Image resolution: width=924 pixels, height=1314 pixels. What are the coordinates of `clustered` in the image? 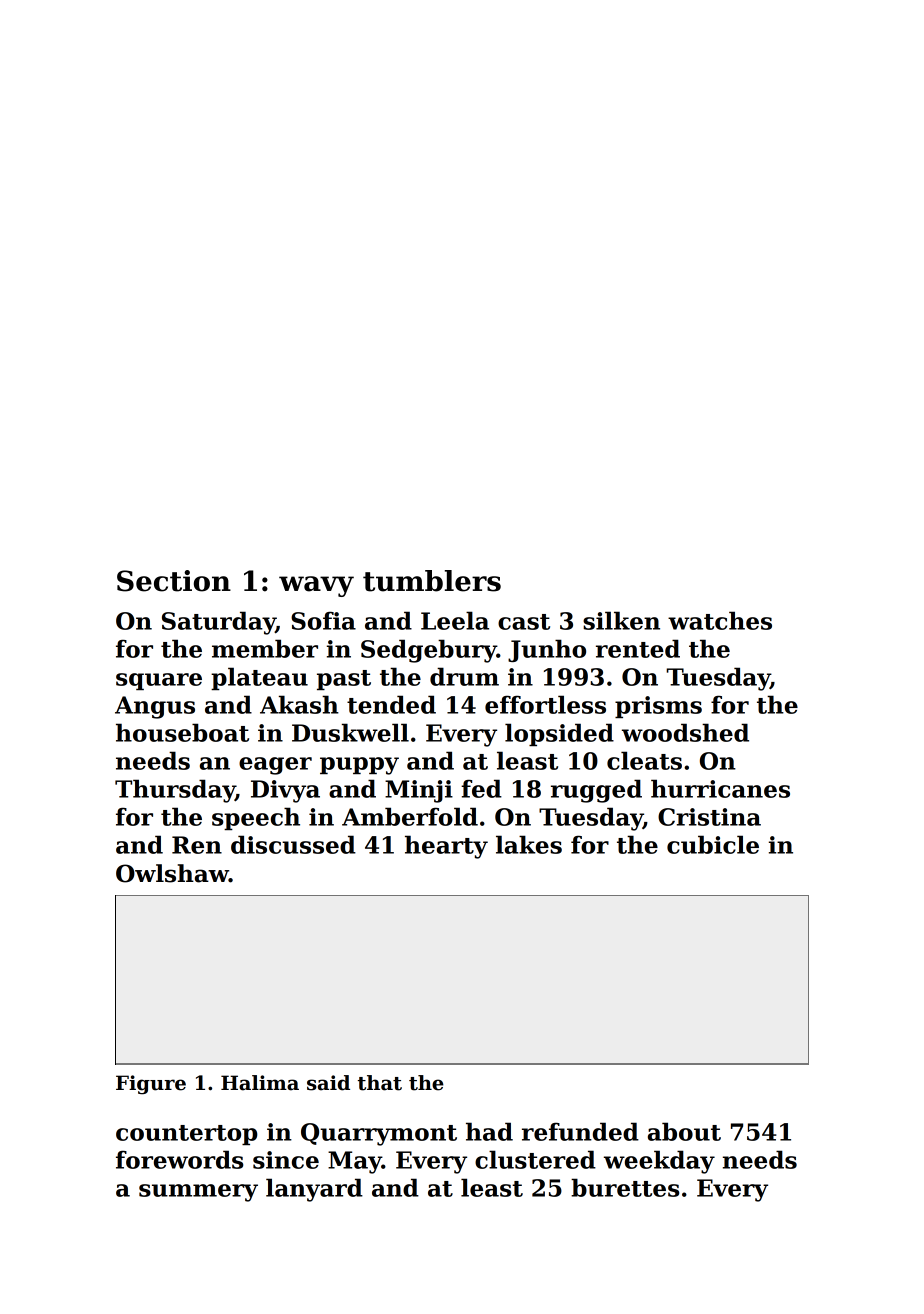 It's located at (535, 1159).
